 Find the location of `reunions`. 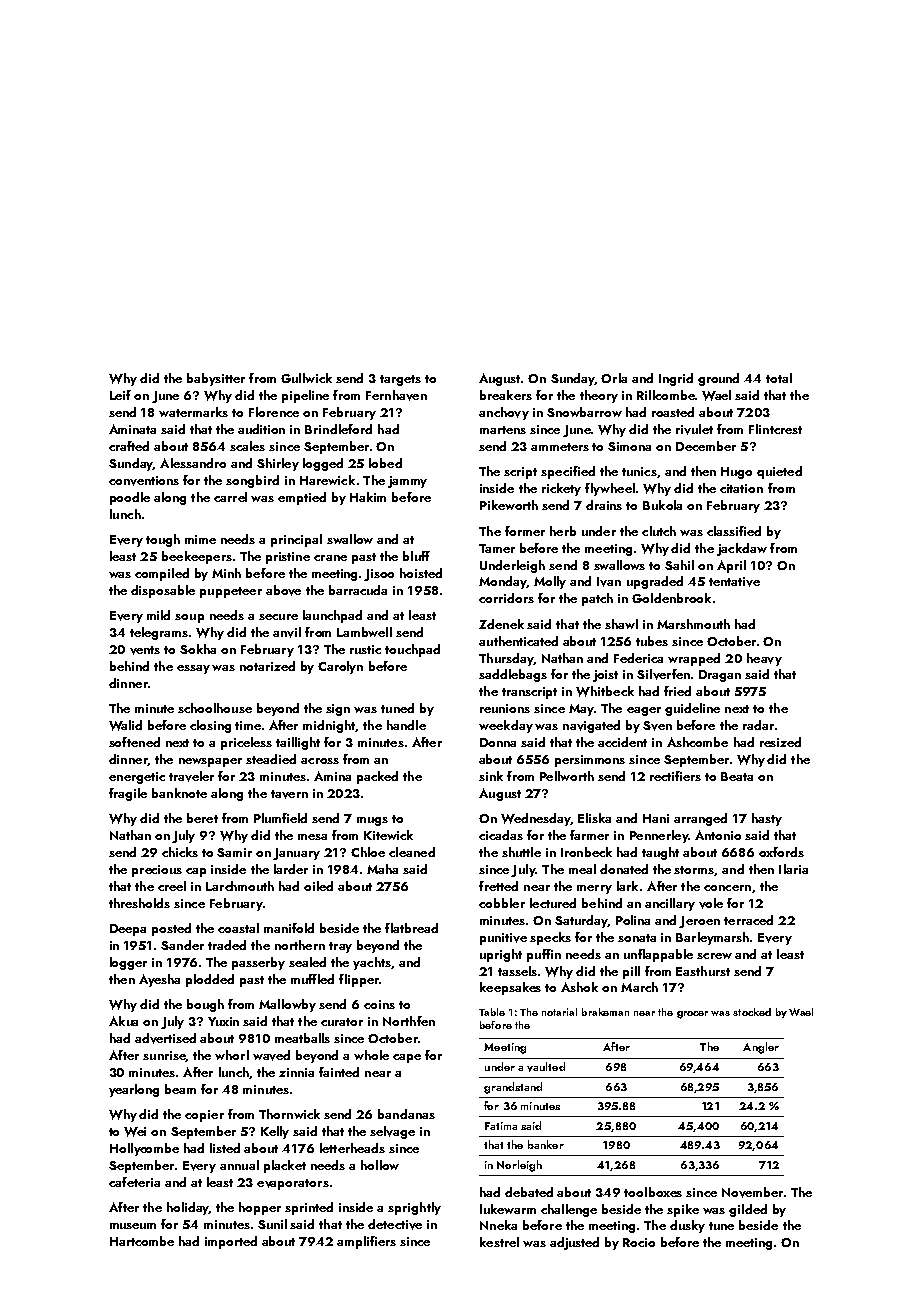

reunions is located at coordinates (505, 708).
